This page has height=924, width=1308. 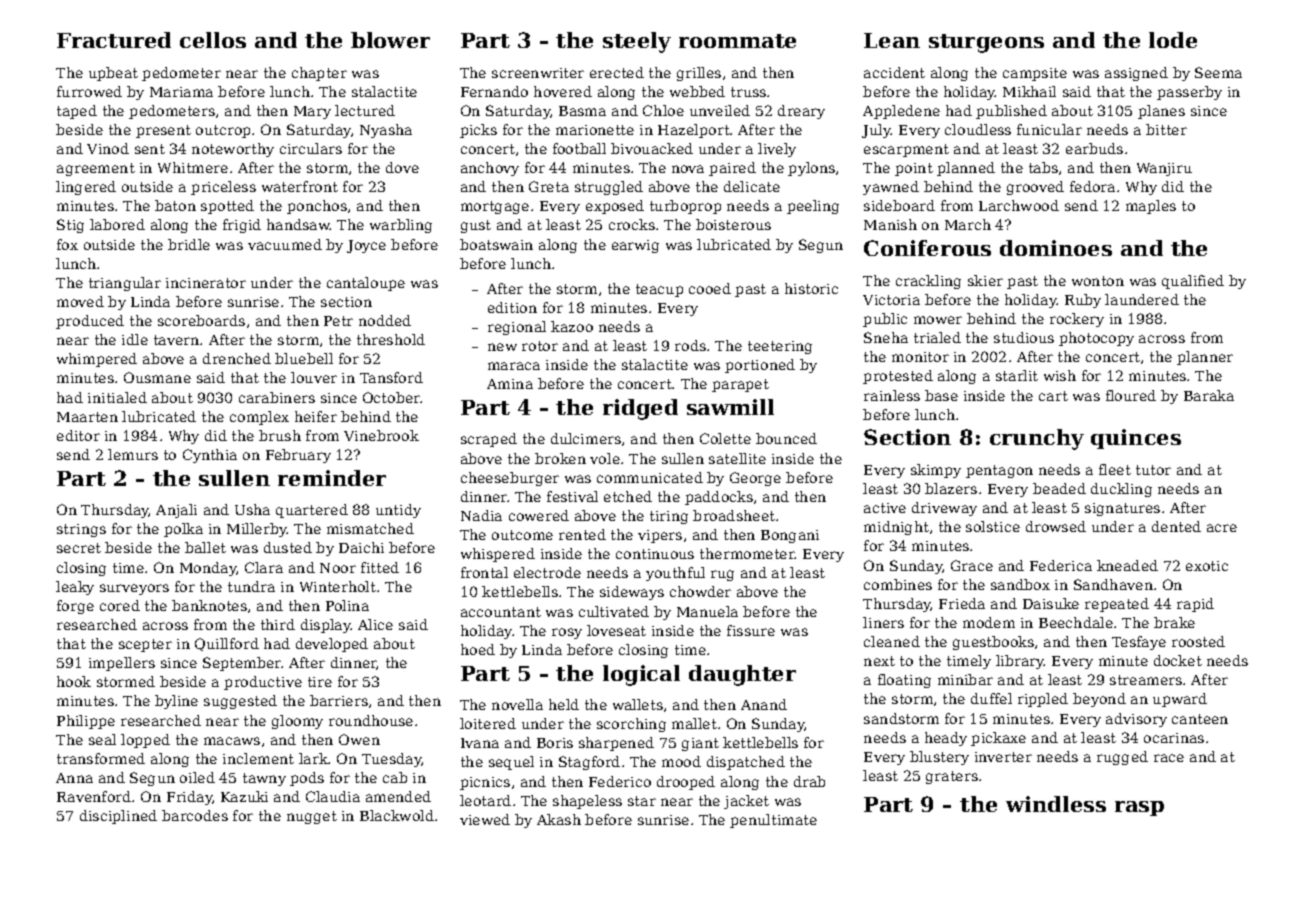 I want to click on Stig, so click(x=70, y=226).
